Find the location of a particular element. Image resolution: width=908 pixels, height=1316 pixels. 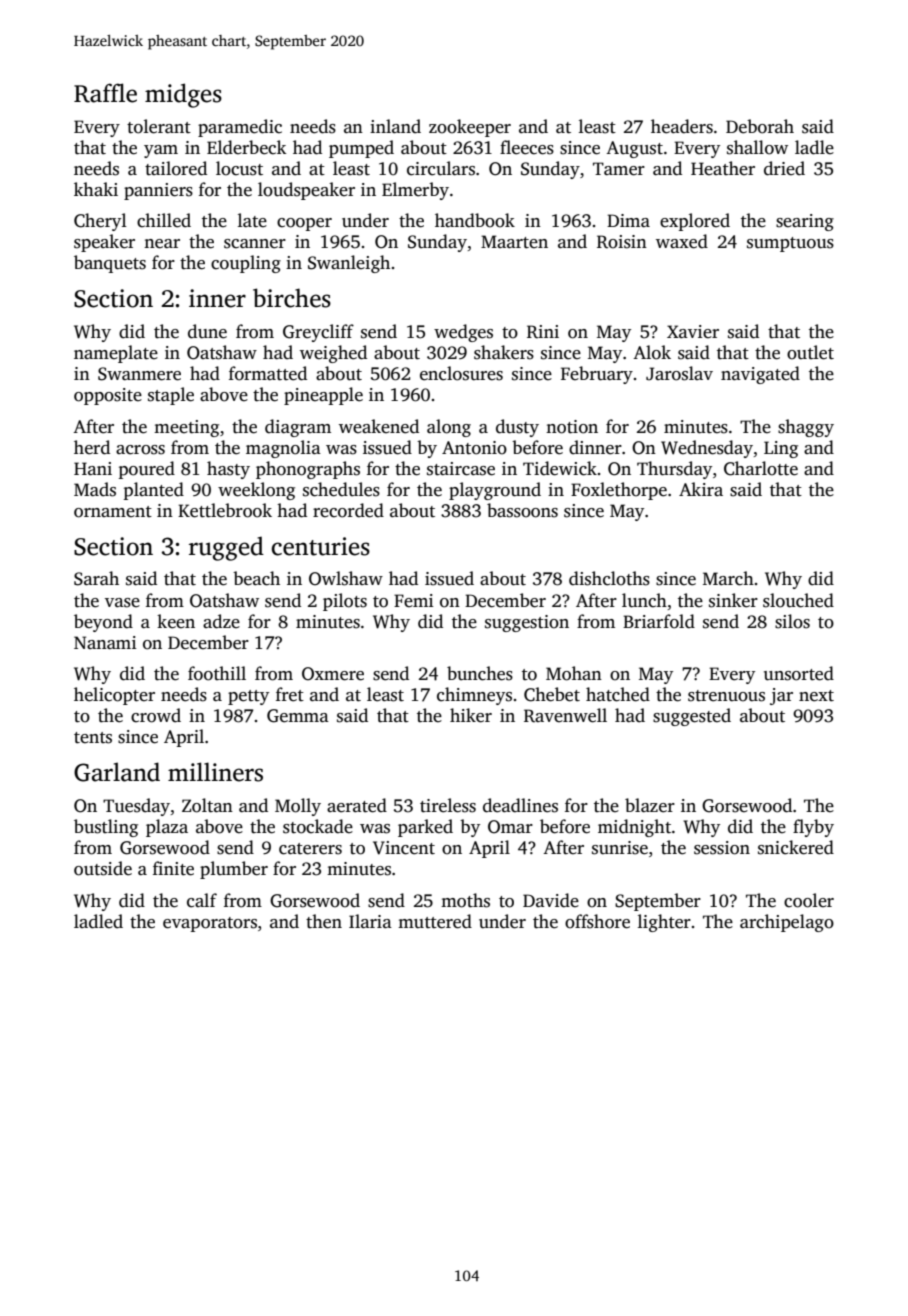

plumber is located at coordinates (234, 870).
